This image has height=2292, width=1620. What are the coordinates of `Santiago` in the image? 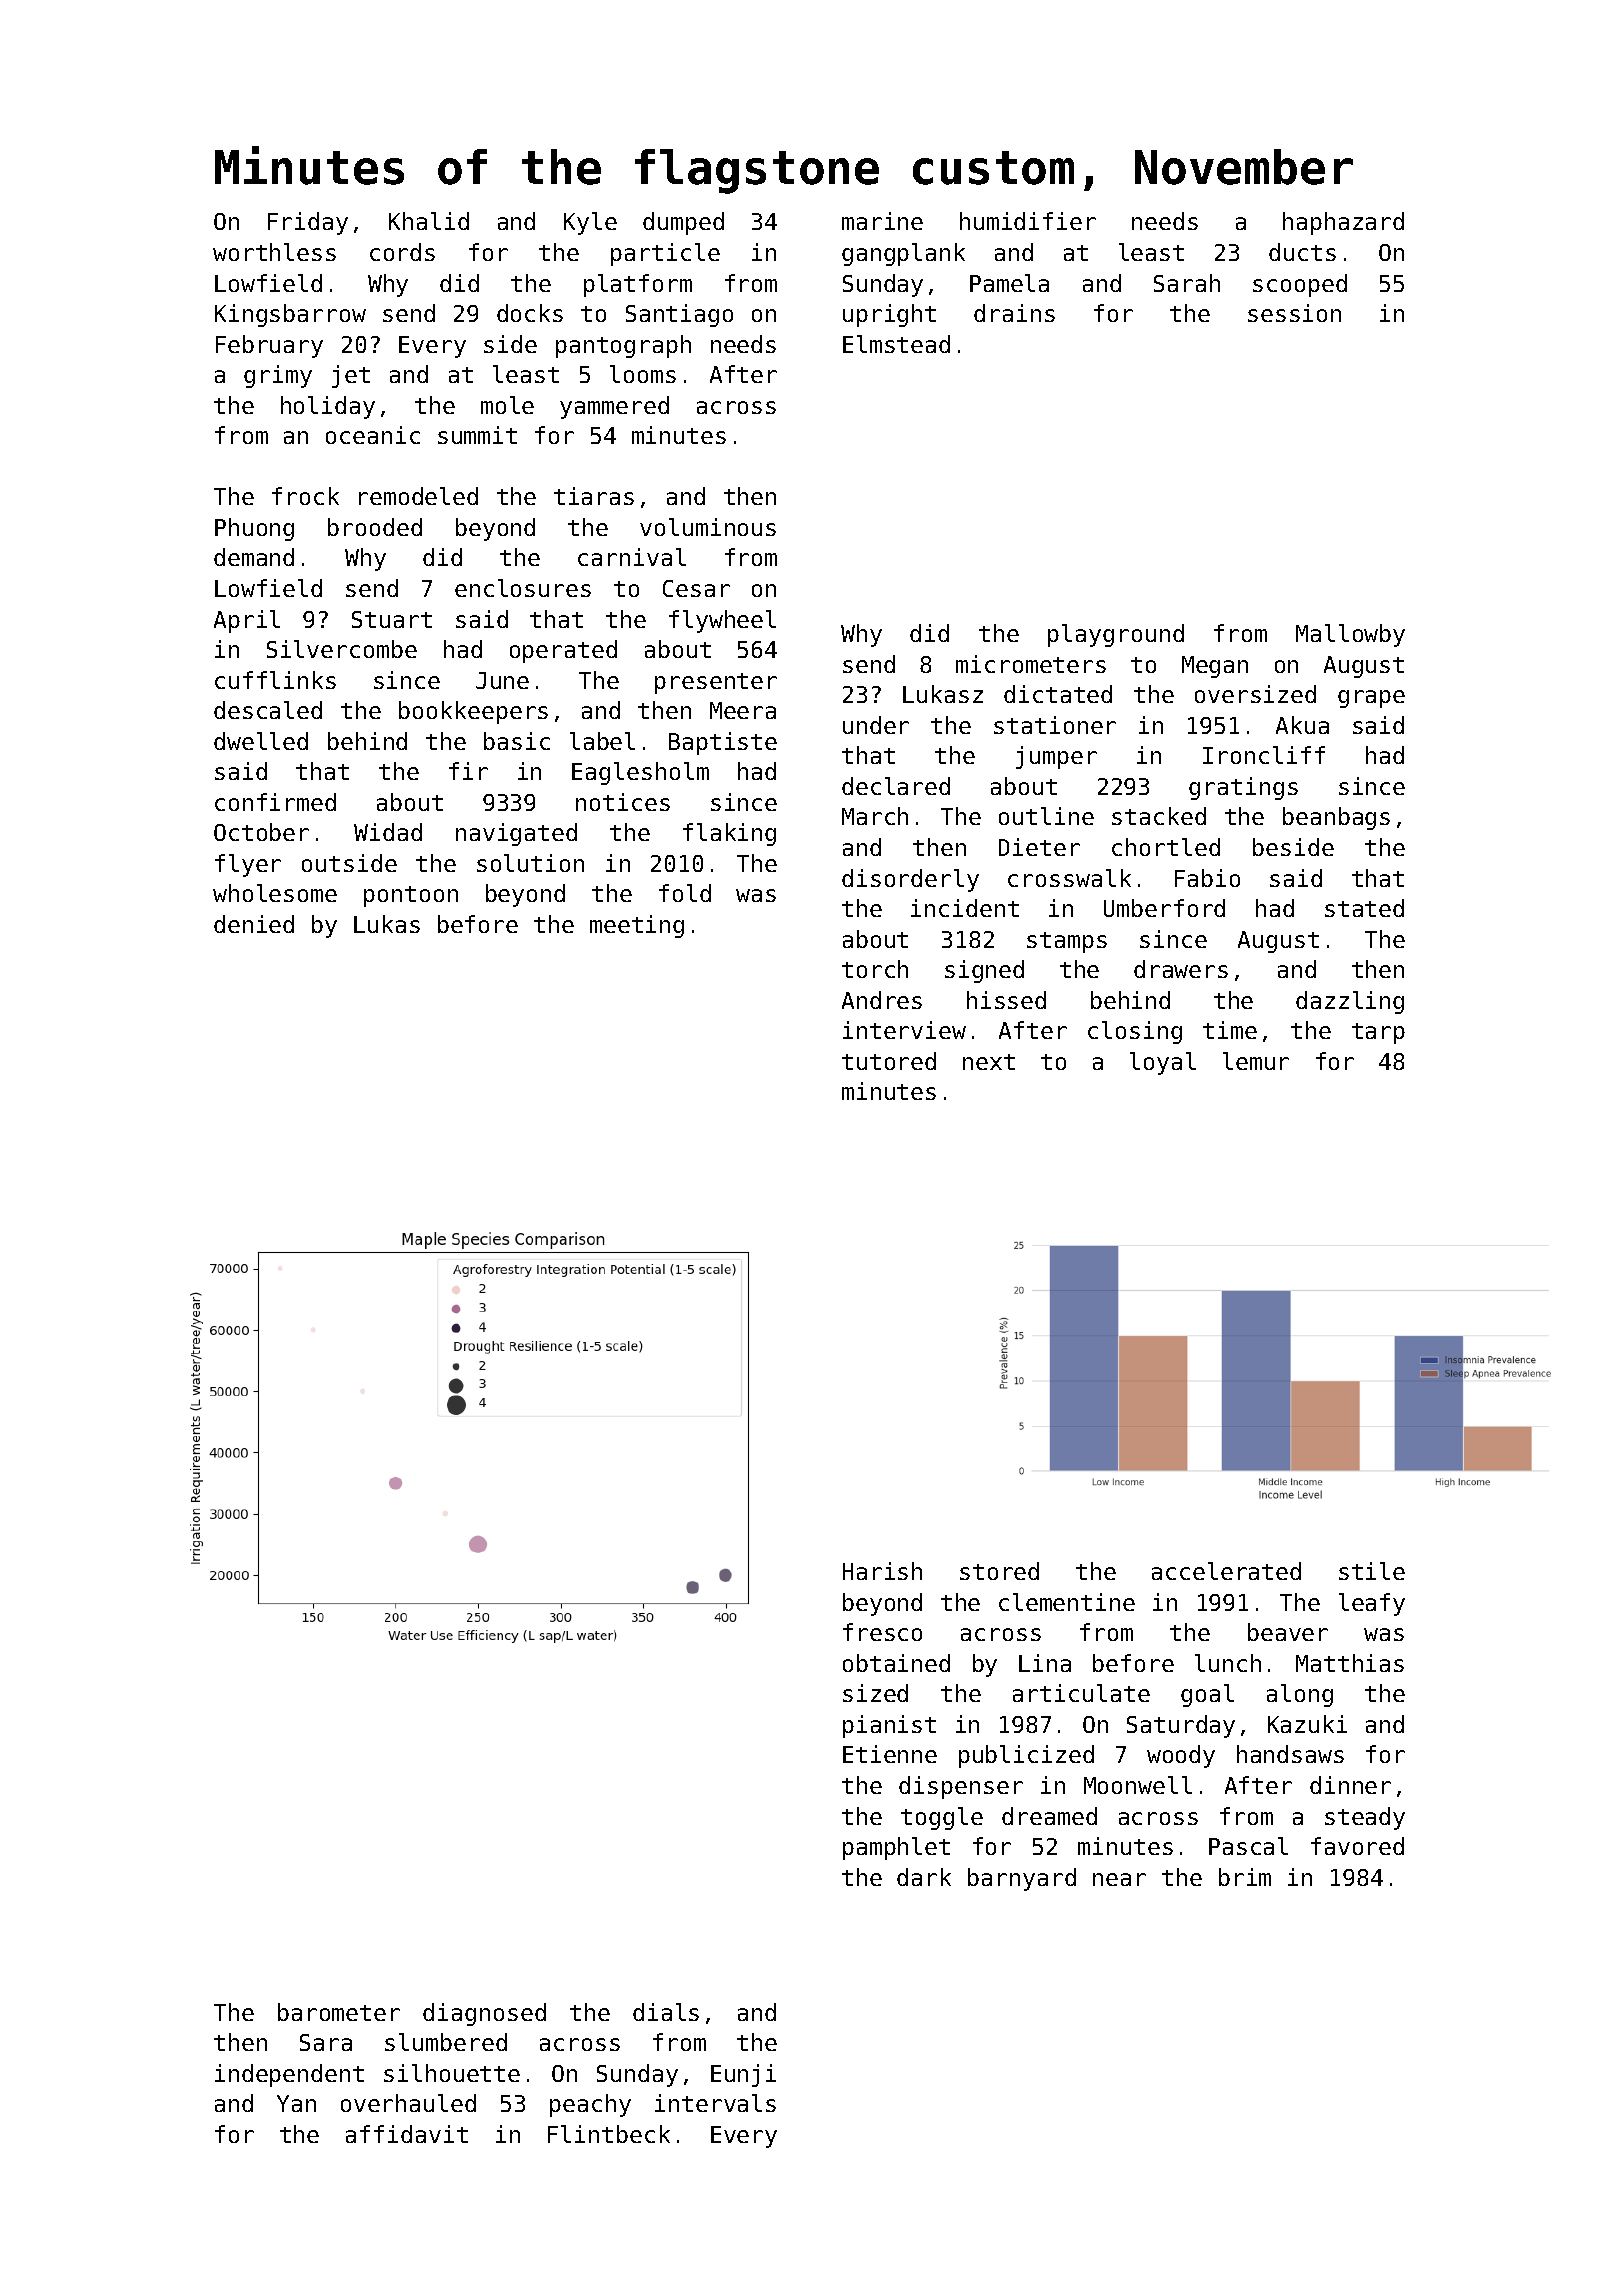 It's located at (679, 315).
